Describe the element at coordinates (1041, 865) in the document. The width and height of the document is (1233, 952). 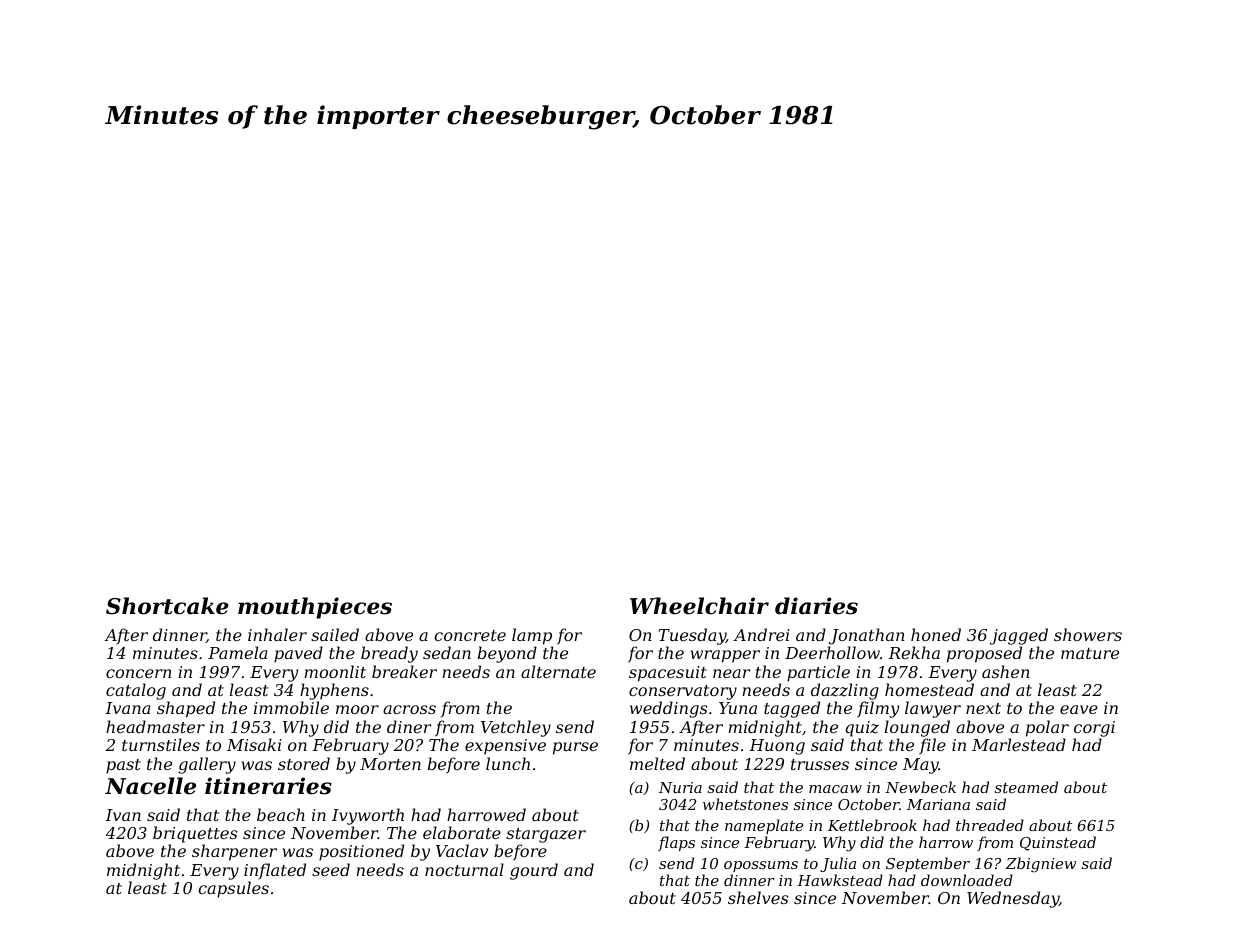
I see `Zbigniew` at that location.
